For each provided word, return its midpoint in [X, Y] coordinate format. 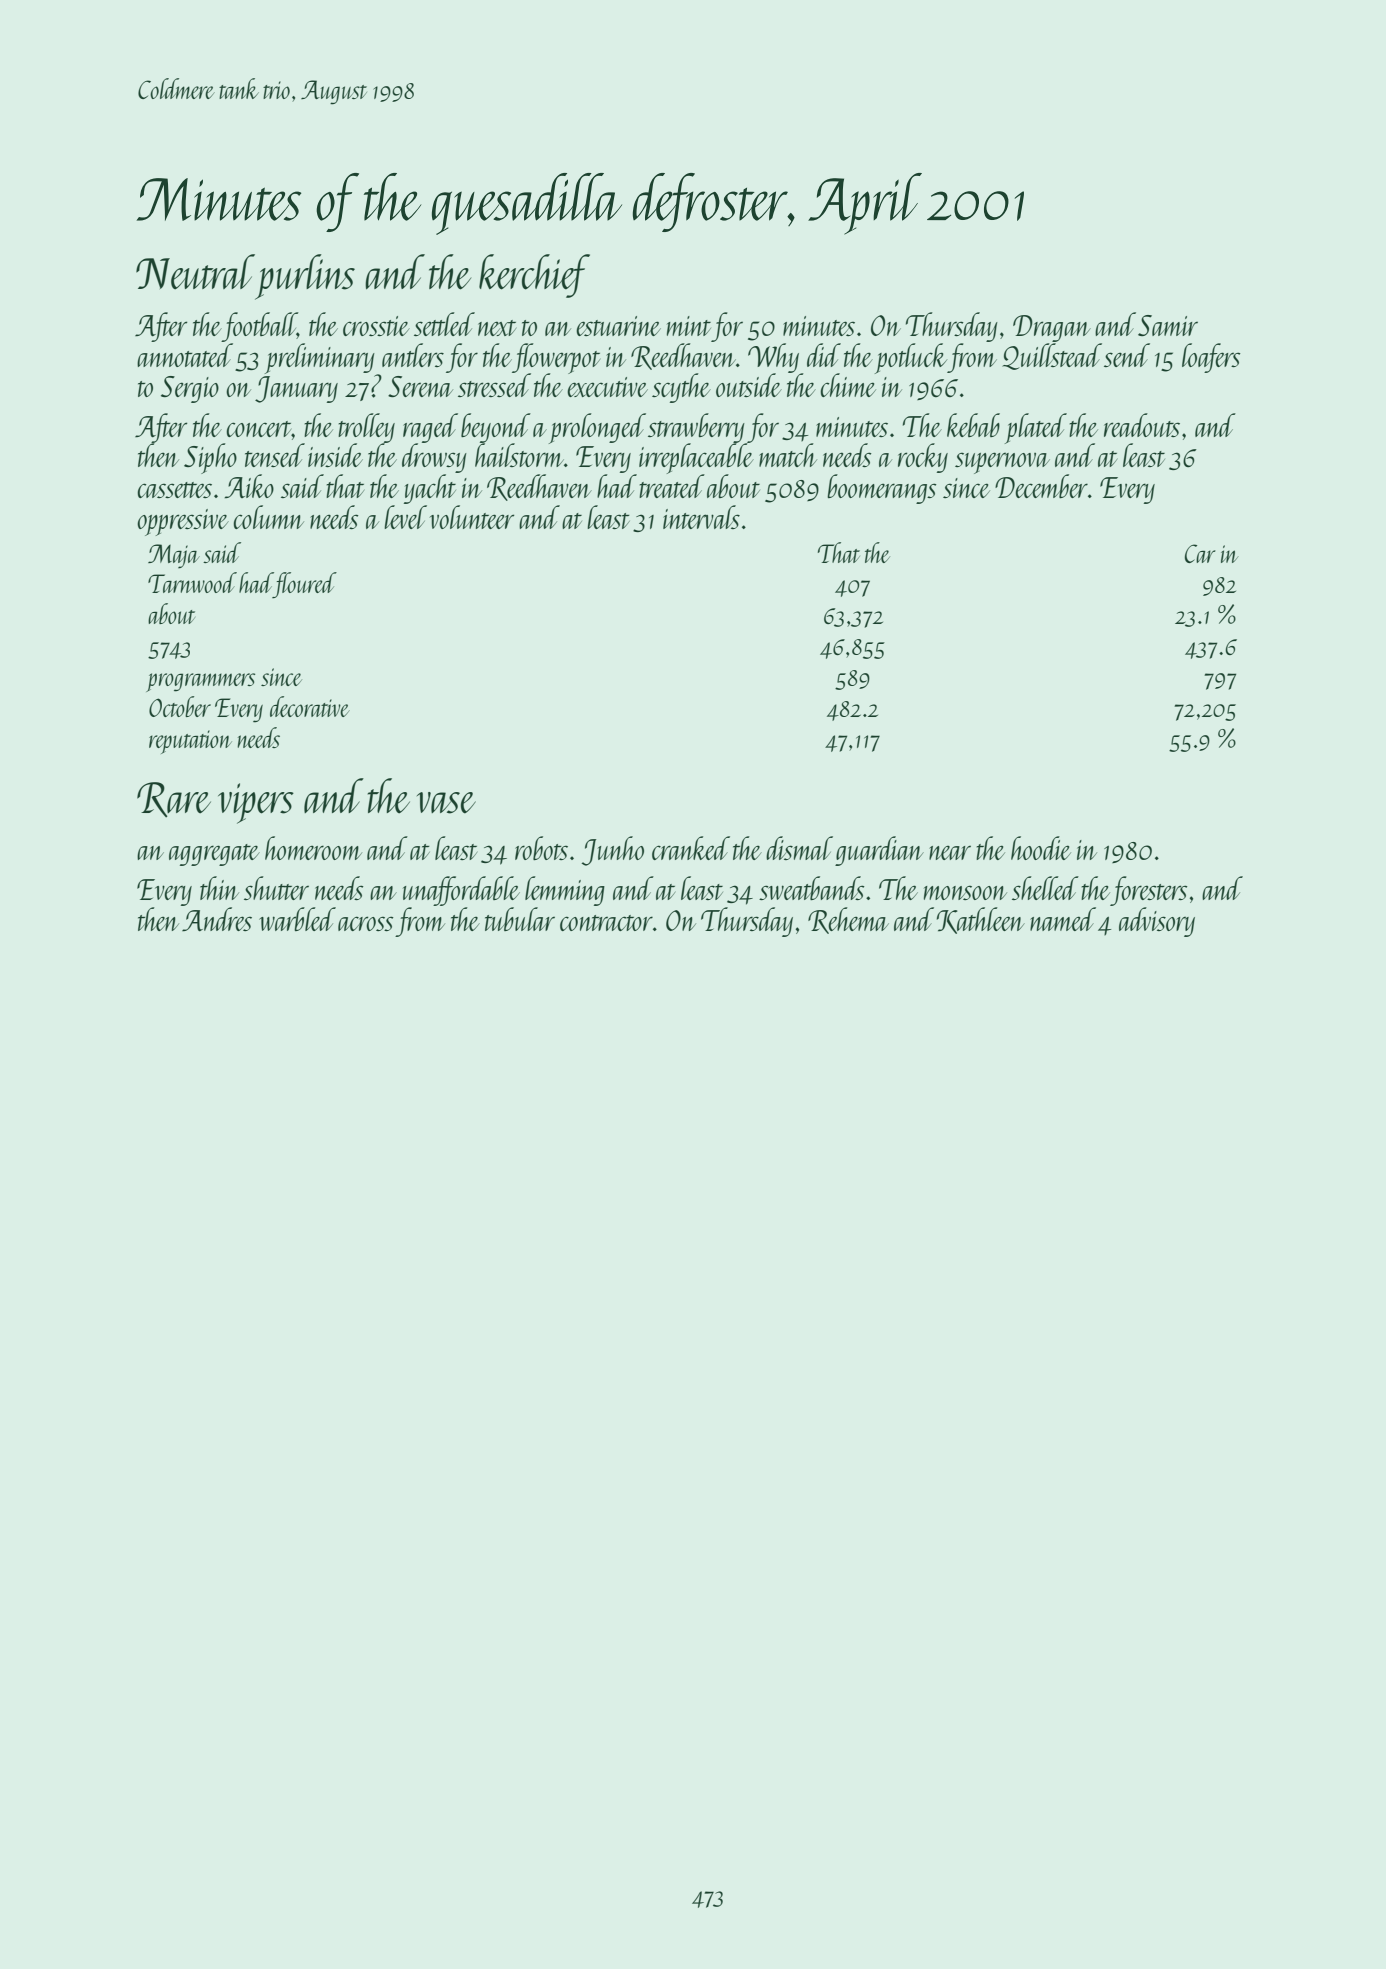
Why [773, 358]
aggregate [214, 855]
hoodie [1041, 848]
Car [1200, 553]
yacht [430, 489]
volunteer [472, 517]
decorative [310, 706]
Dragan [1052, 328]
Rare [174, 799]
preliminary [320, 358]
